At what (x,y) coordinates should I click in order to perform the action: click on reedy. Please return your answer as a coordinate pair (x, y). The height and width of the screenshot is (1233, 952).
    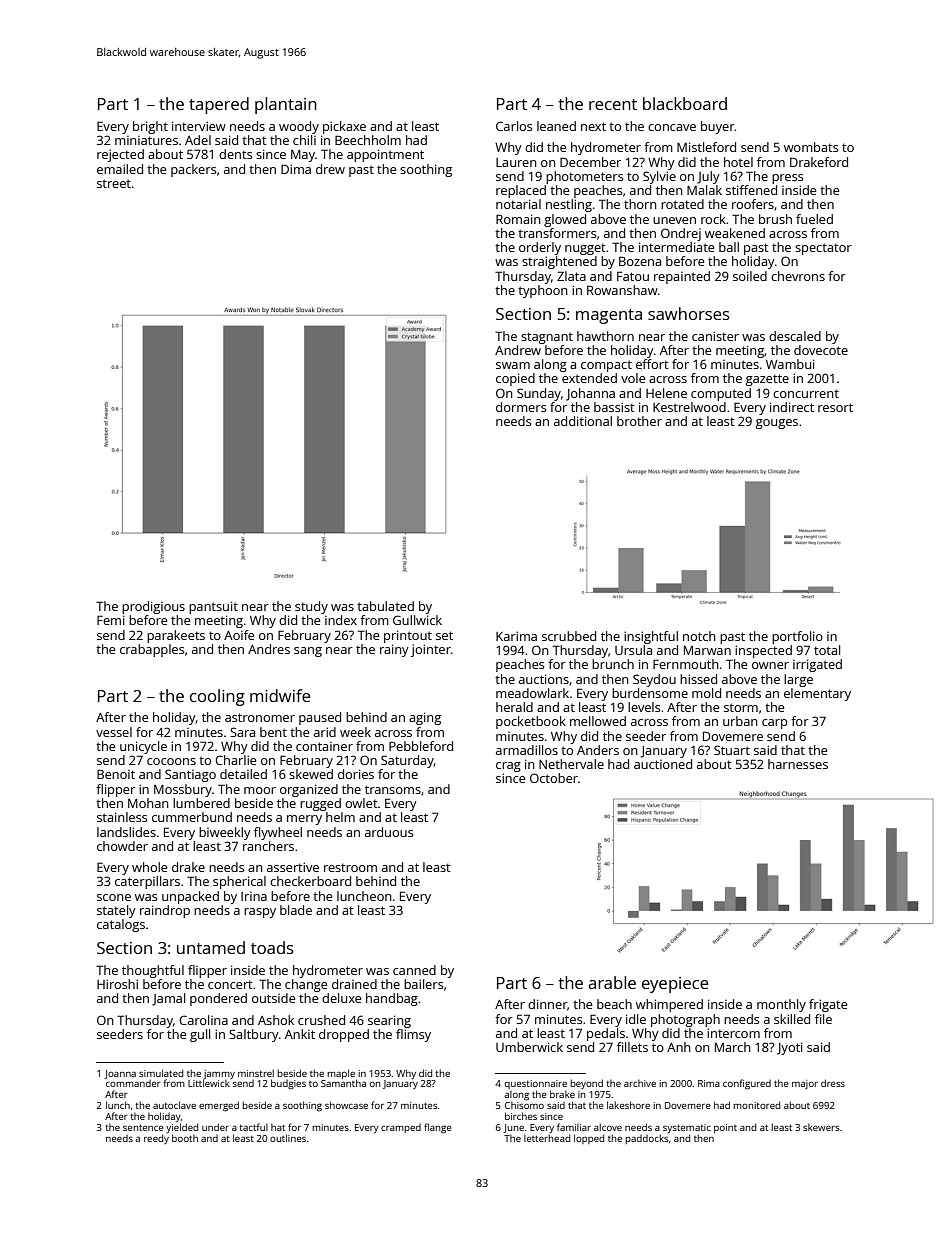
    Looking at the image, I should click on (156, 1139).
